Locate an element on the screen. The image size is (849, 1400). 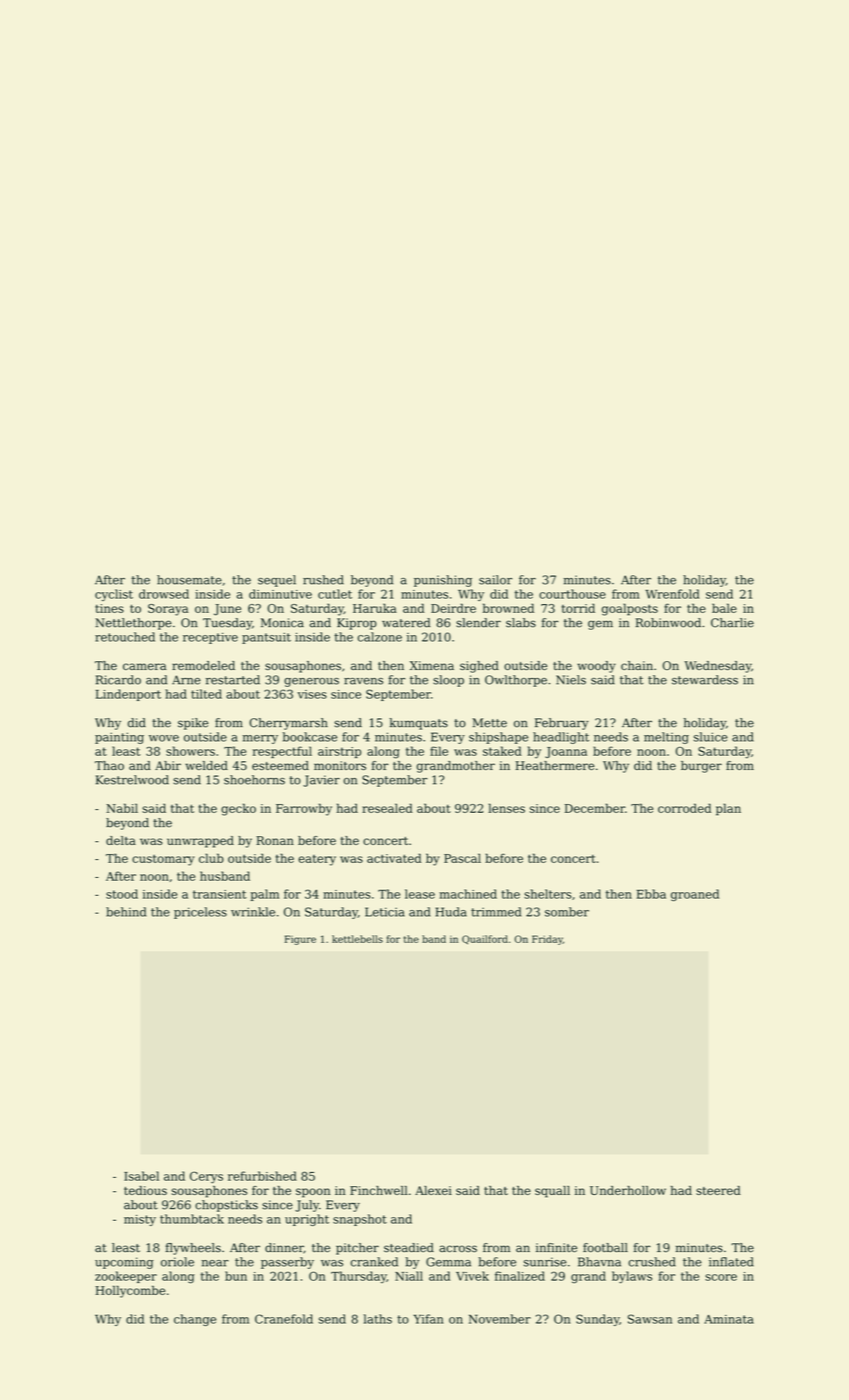
machined is located at coordinates (468, 894).
